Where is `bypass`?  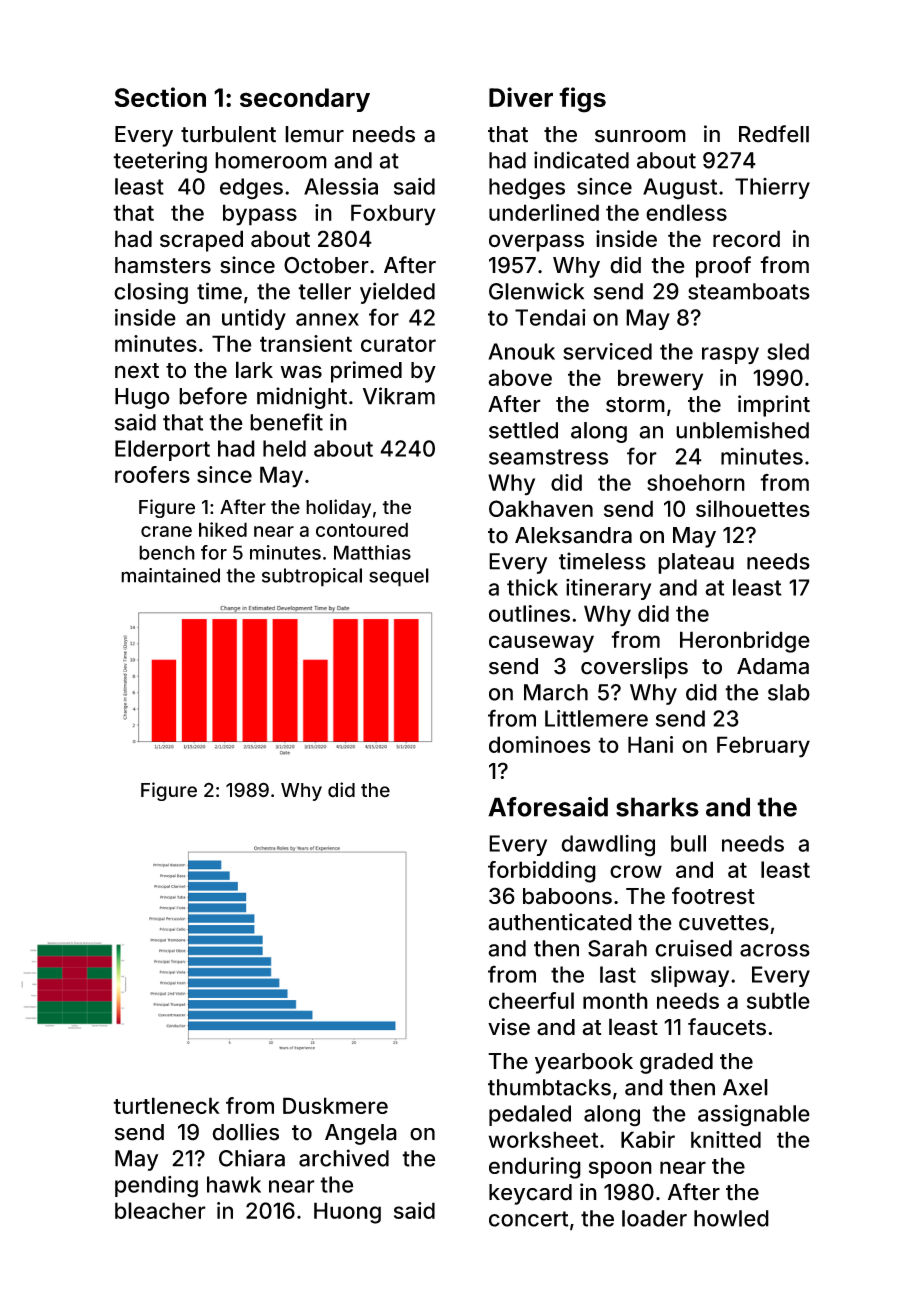 bypass is located at coordinates (260, 215).
